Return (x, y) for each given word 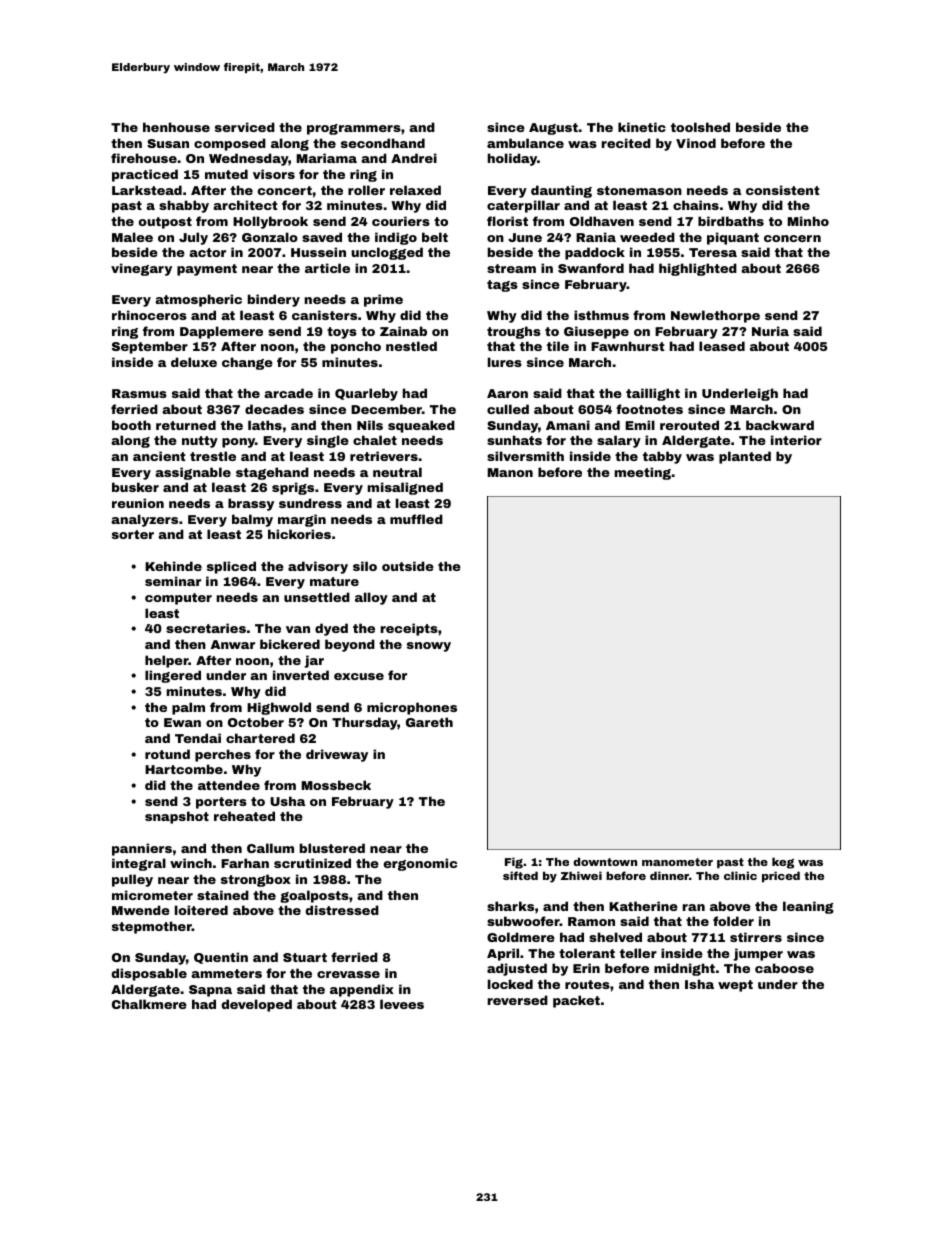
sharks (510, 906)
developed (256, 1005)
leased (722, 346)
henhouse (176, 127)
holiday (512, 159)
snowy (429, 647)
